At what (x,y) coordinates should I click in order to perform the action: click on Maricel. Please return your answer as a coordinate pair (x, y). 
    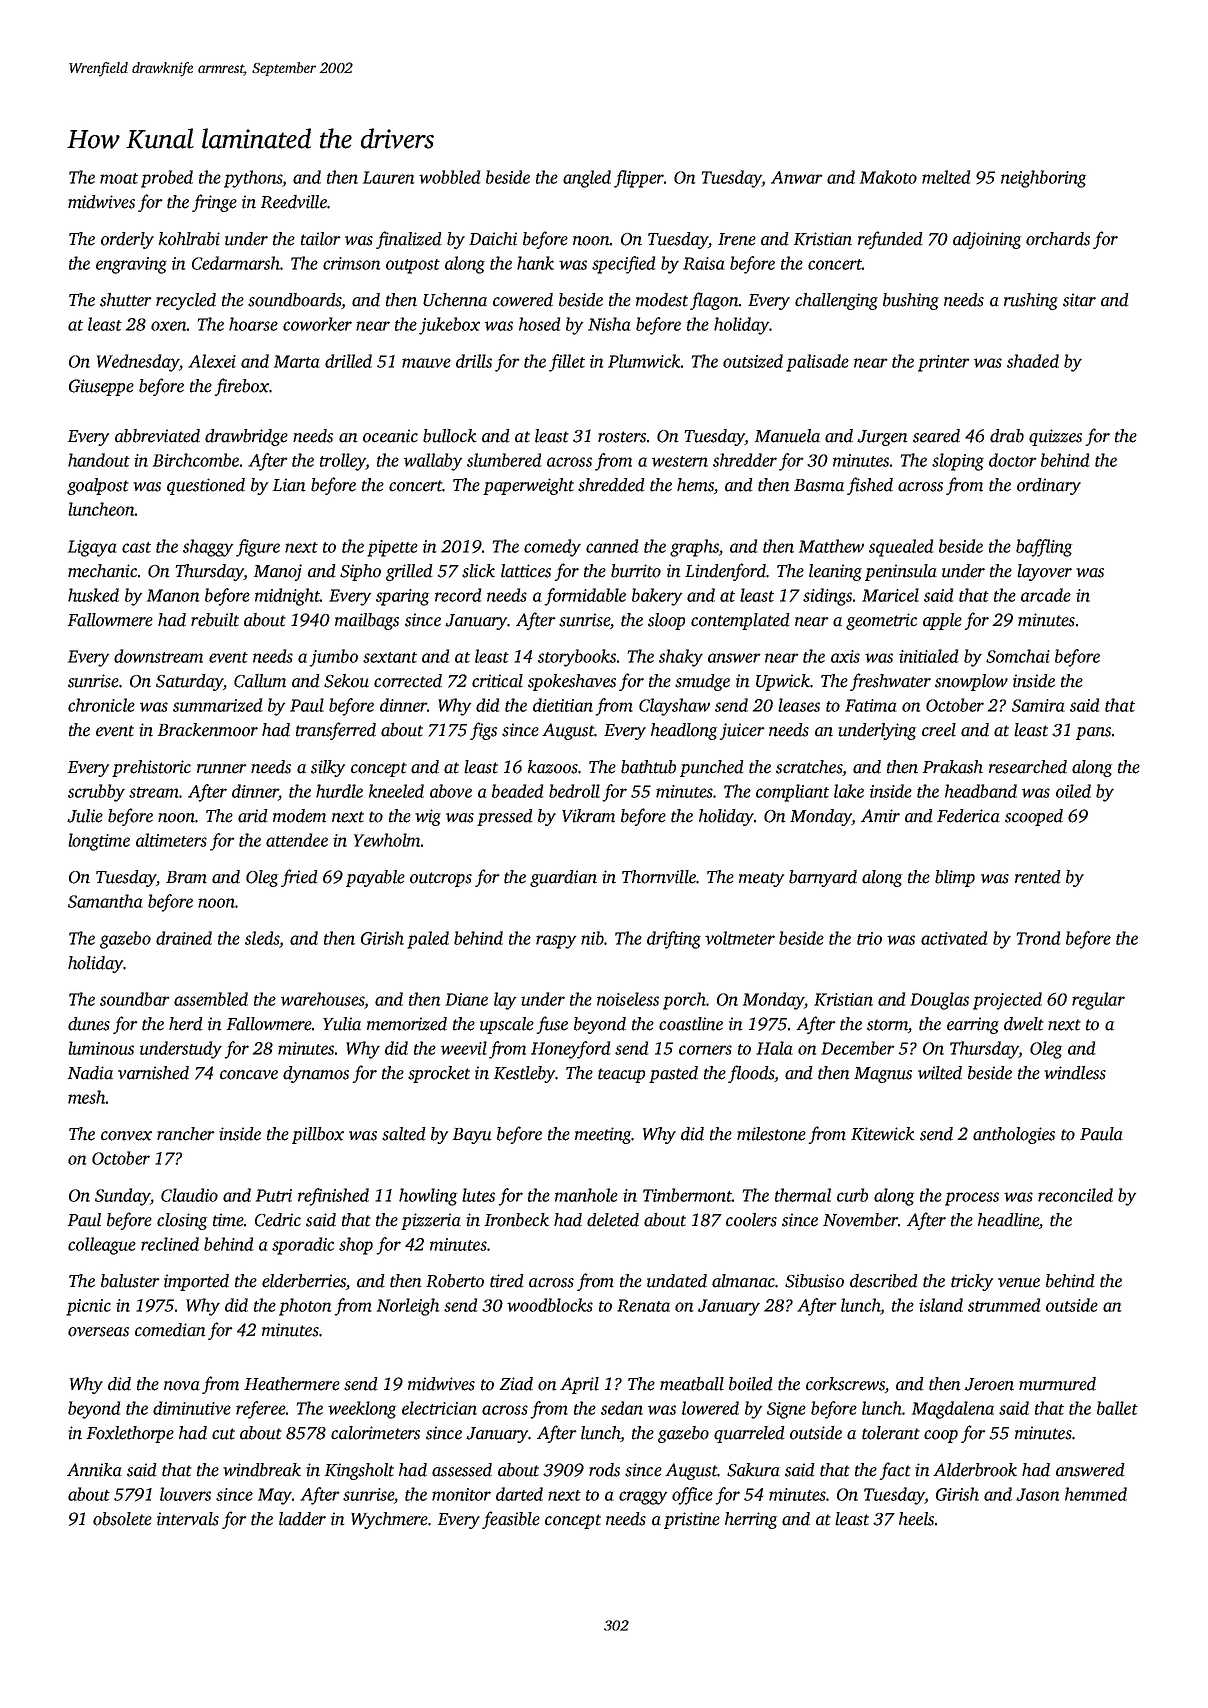
    Looking at the image, I should click on (890, 595).
